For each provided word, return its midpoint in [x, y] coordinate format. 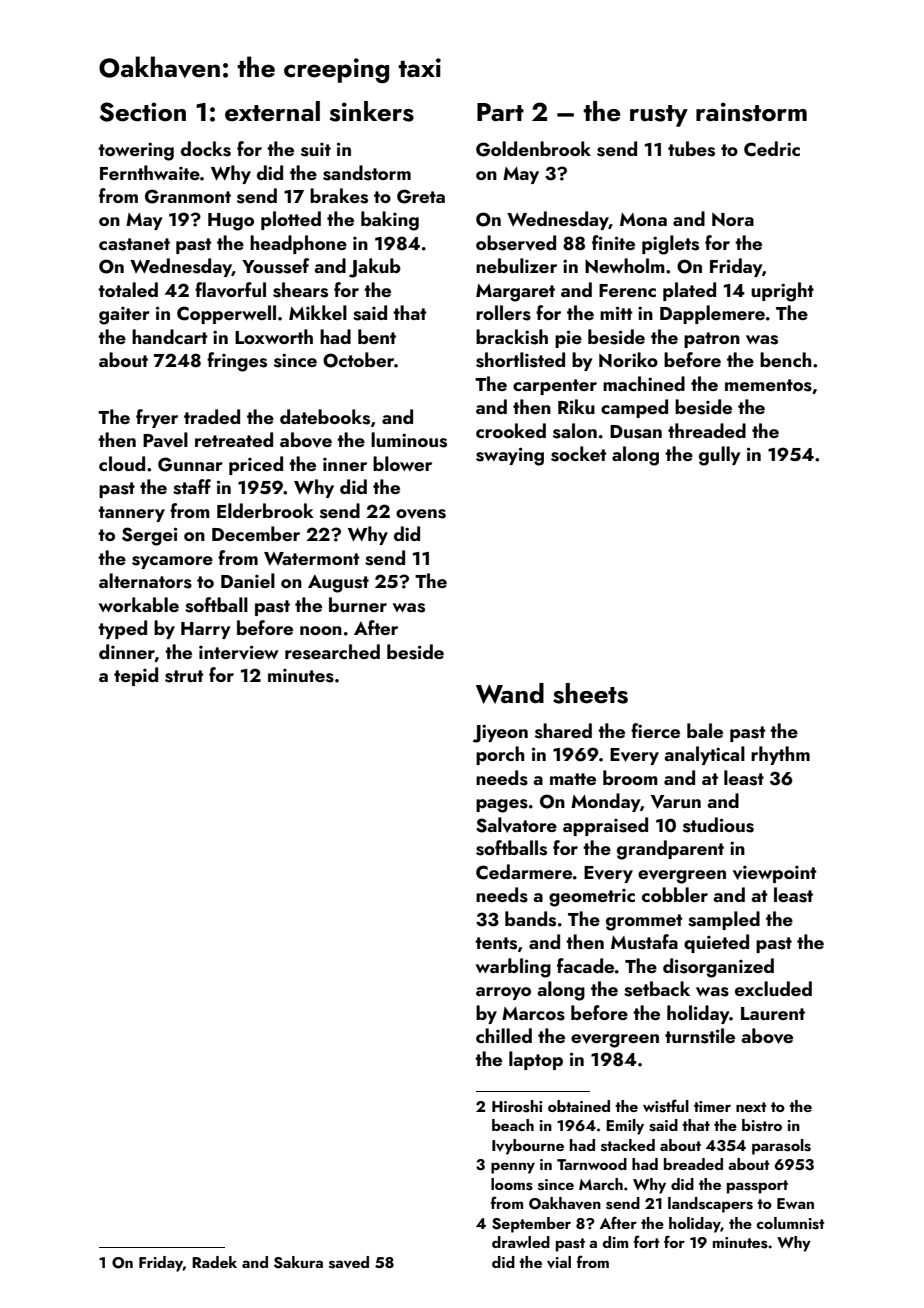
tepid [136, 676]
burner [358, 604]
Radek [214, 1262]
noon [321, 630]
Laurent [773, 1013]
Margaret [515, 293]
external [272, 111]
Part [500, 112]
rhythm [780, 755]
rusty [659, 116]
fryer [157, 418]
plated [689, 291]
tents [496, 943]
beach [513, 1125]
